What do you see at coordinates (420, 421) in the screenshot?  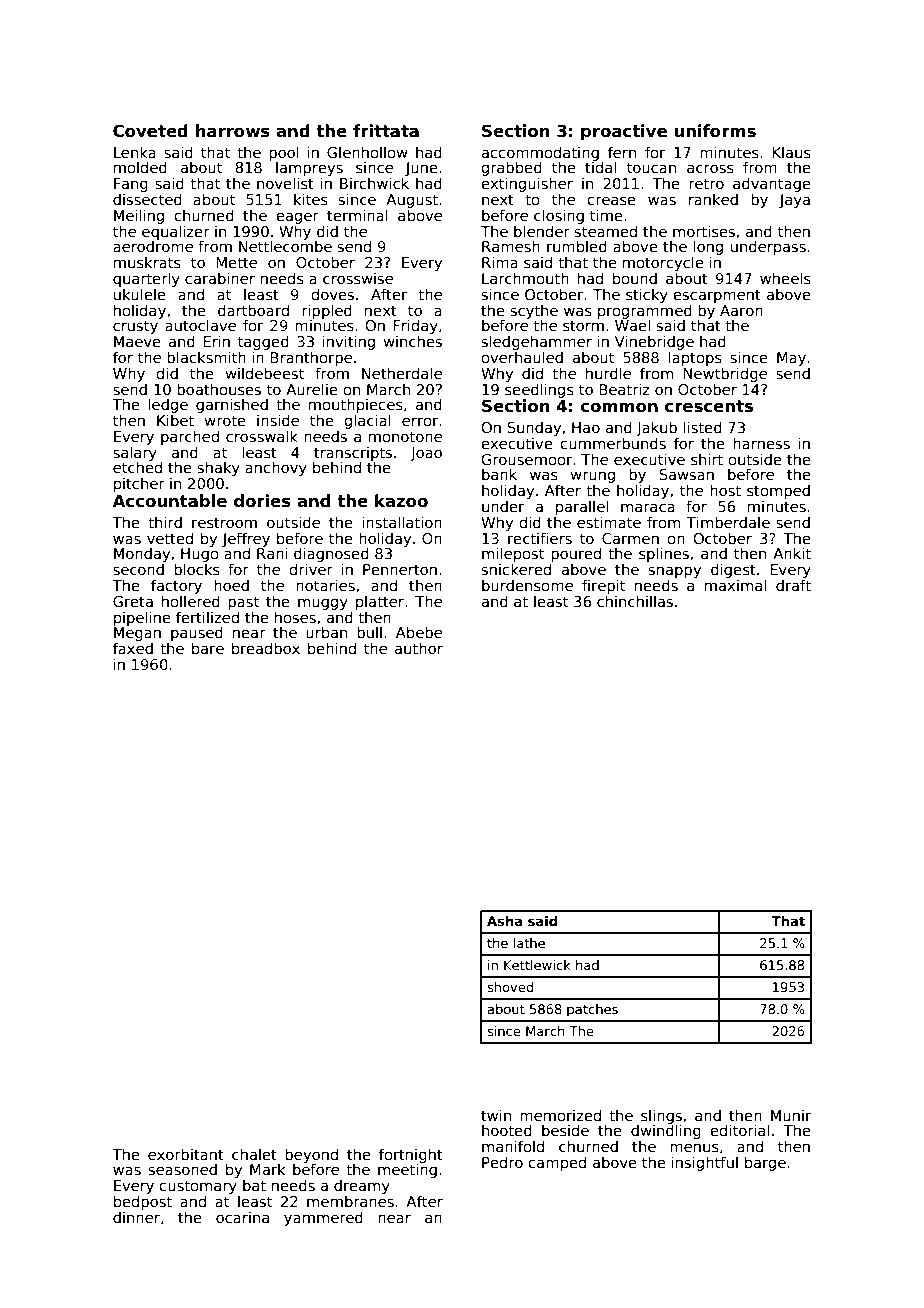 I see `error` at bounding box center [420, 421].
